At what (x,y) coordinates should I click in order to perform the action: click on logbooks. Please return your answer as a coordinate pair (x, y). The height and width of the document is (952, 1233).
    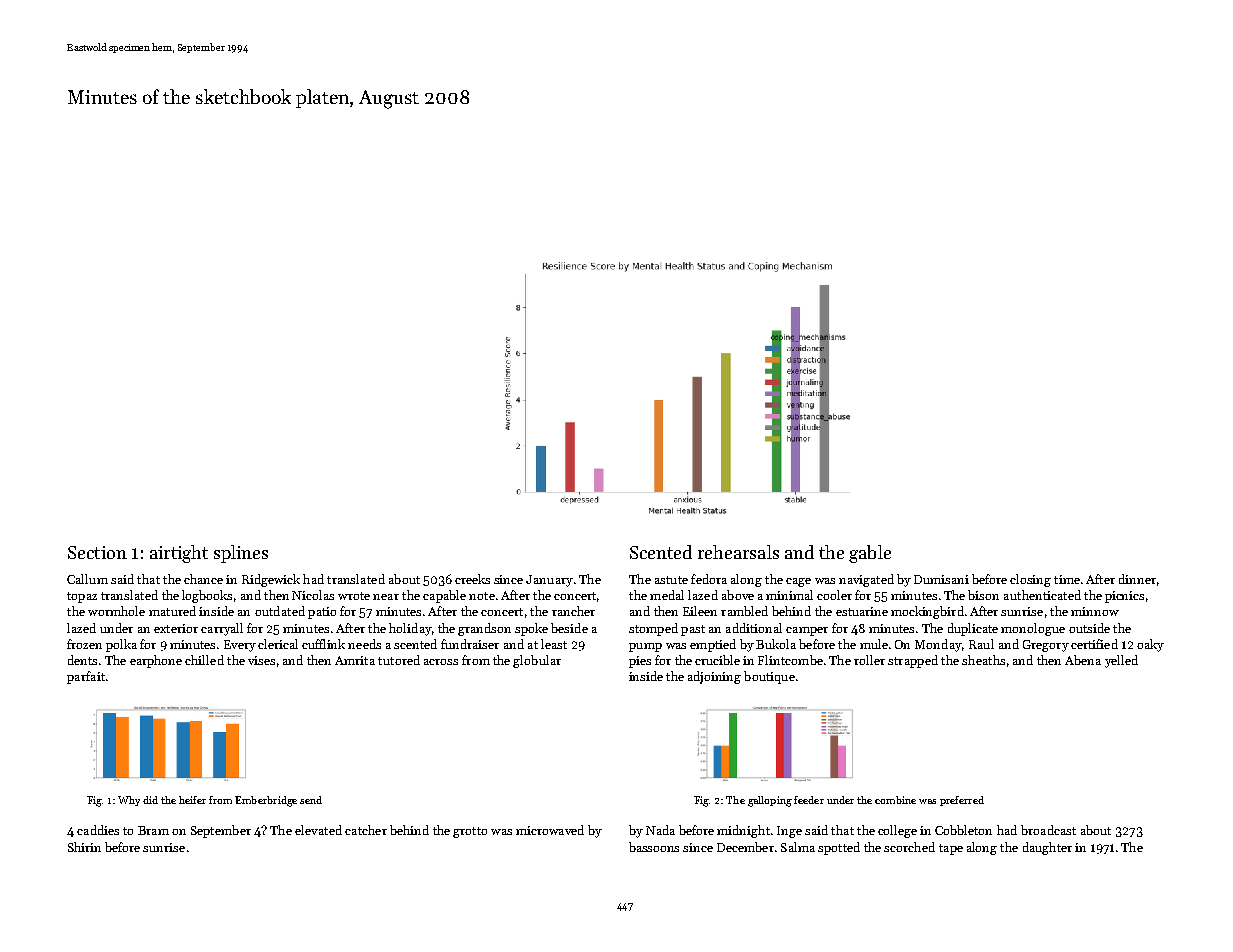
    Looking at the image, I should click on (207, 596).
